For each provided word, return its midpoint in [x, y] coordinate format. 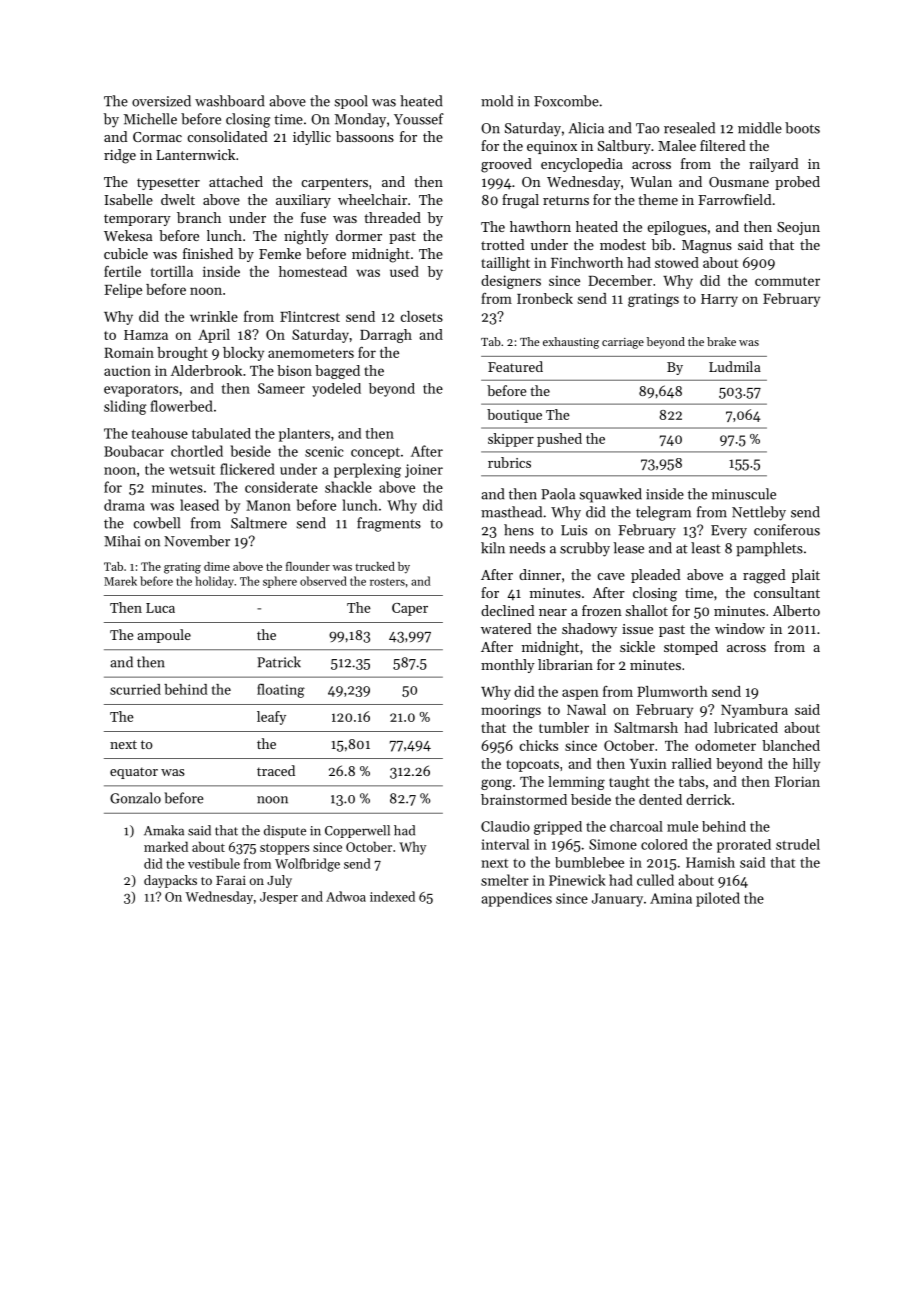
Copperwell [357, 831]
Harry [719, 300]
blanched [791, 745]
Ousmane [739, 182]
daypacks [170, 881]
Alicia [586, 128]
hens [519, 530]
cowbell [157, 523]
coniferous [787, 530]
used [404, 271]
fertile [122, 271]
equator [134, 773]
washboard [229, 101]
